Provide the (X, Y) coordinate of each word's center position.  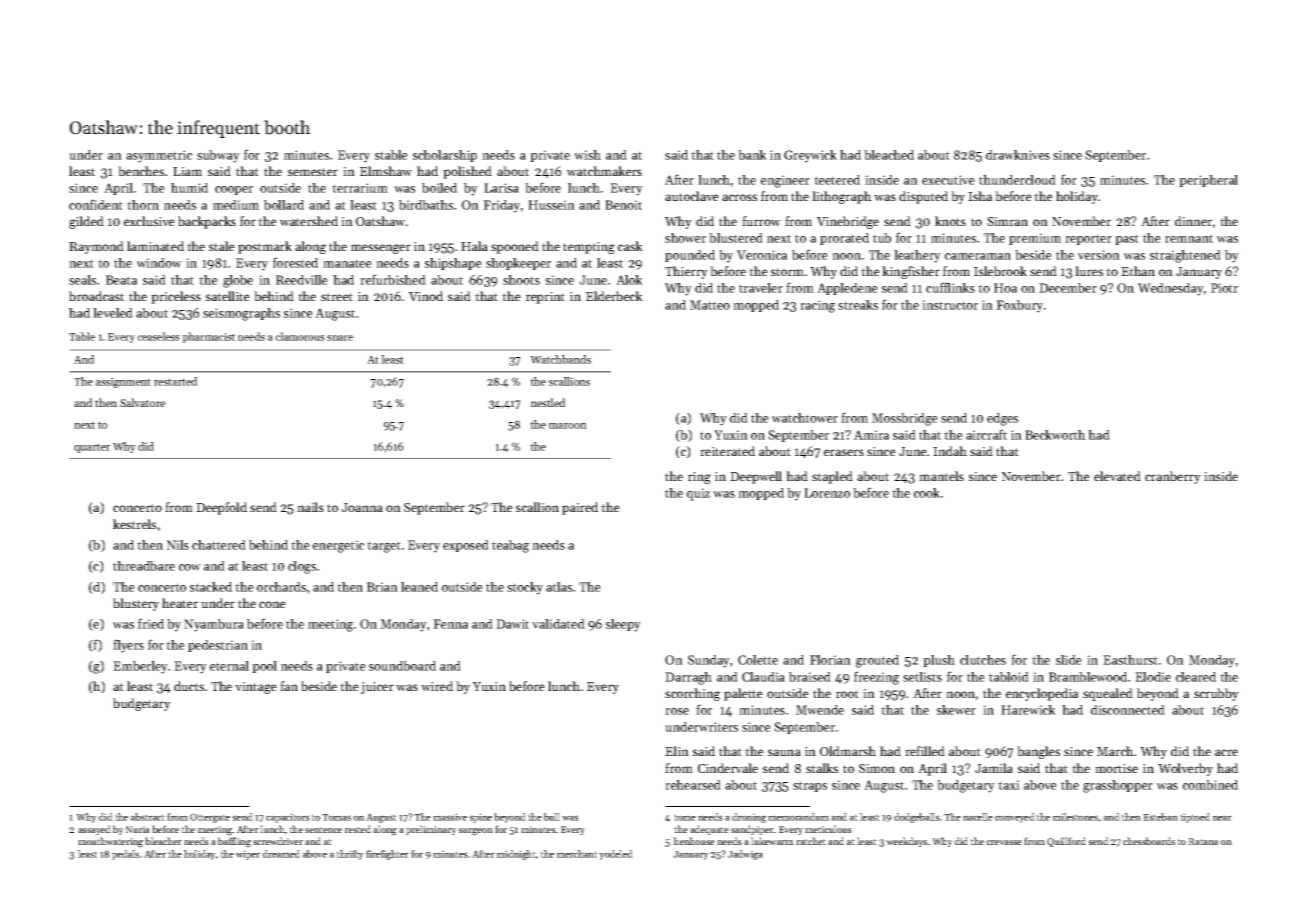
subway (218, 156)
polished (467, 172)
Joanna (362, 507)
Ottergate (210, 818)
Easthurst (1130, 660)
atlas (559, 587)
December (1068, 288)
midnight (516, 855)
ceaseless (158, 336)
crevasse (1004, 842)
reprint (545, 298)
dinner (1193, 221)
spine (481, 818)
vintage (256, 688)
